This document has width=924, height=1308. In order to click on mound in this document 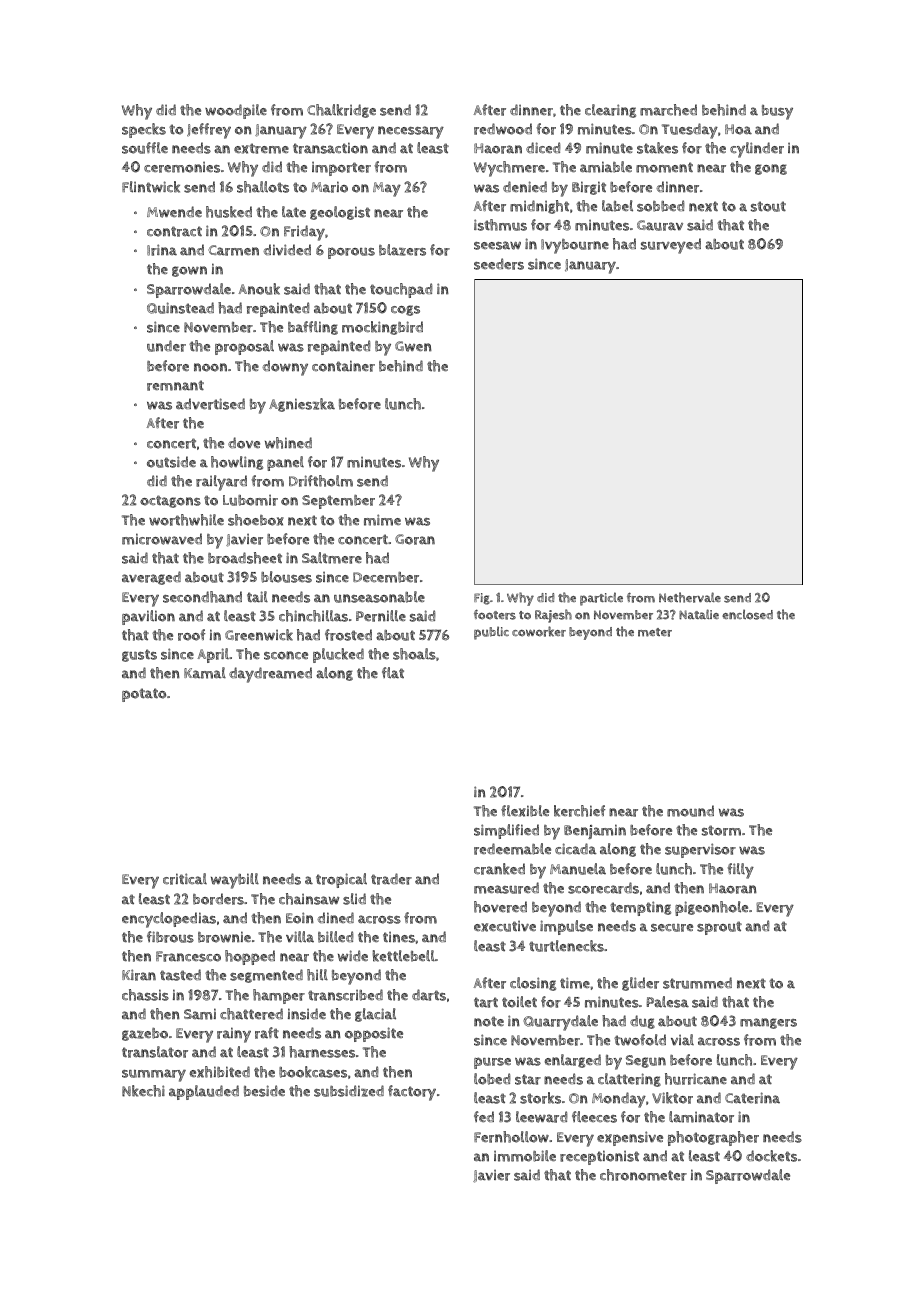, I will do `click(690, 811)`.
